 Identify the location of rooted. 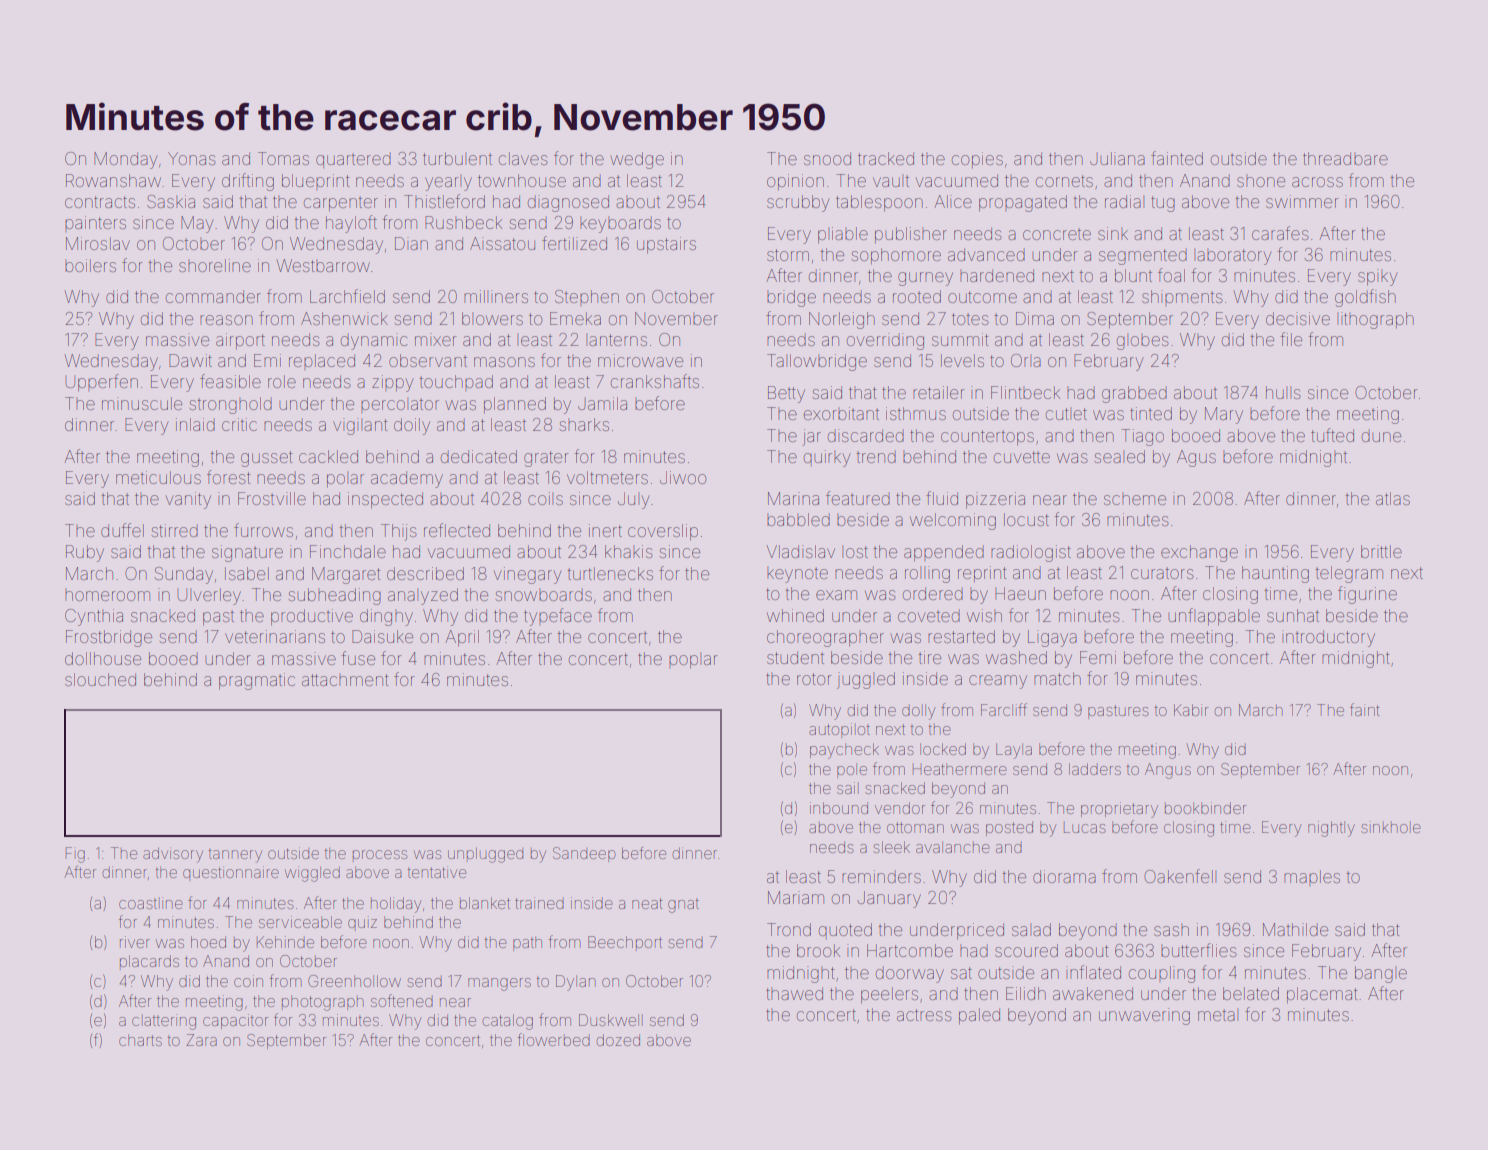
(917, 296).
